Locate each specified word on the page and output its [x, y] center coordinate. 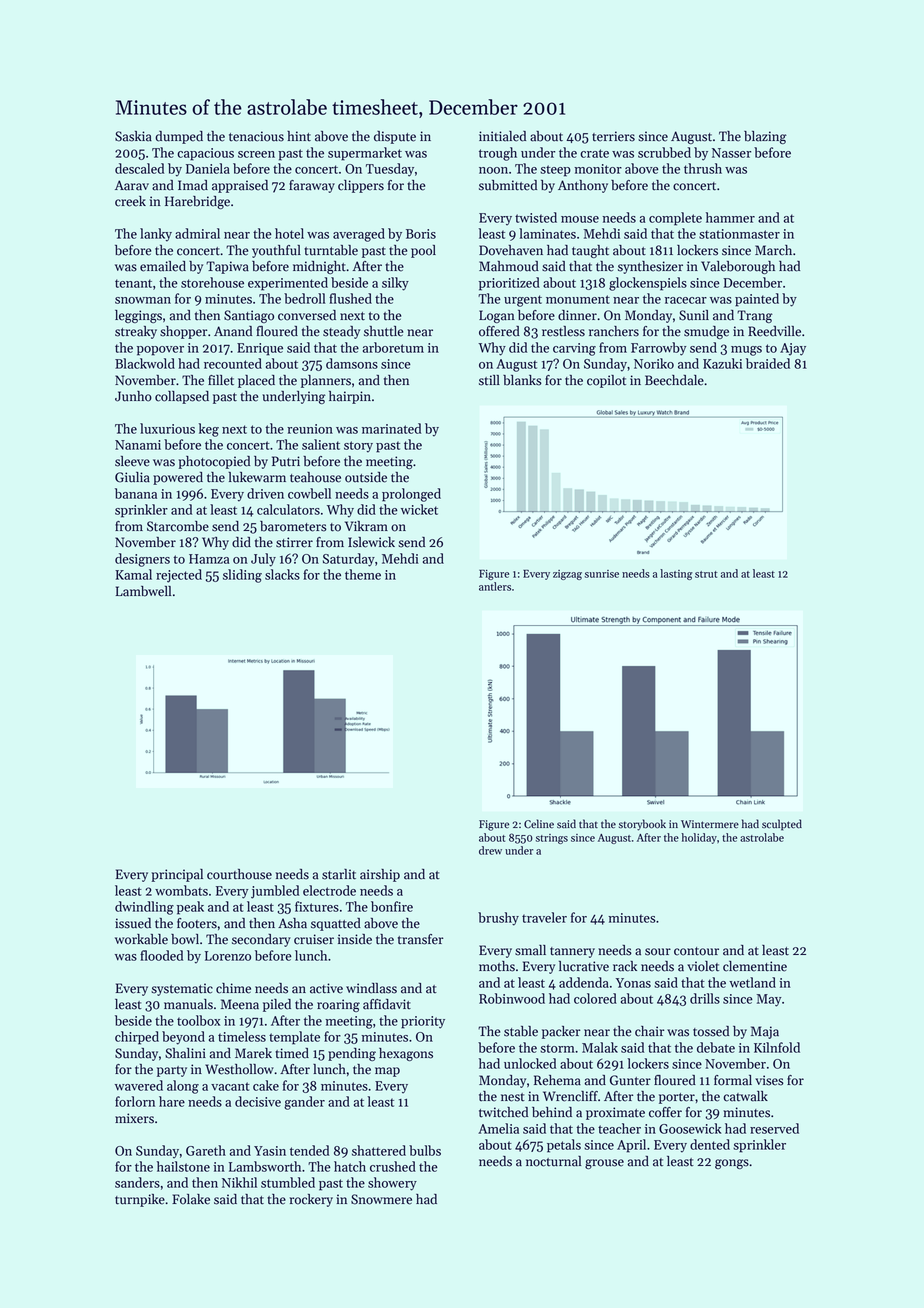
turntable [331, 250]
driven [265, 493]
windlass [371, 988]
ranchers [614, 331]
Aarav [132, 185]
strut [706, 574]
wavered [139, 1085]
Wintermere [710, 824]
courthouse [239, 874]
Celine [539, 824]
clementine [755, 966]
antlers [495, 586]
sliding [242, 576]
